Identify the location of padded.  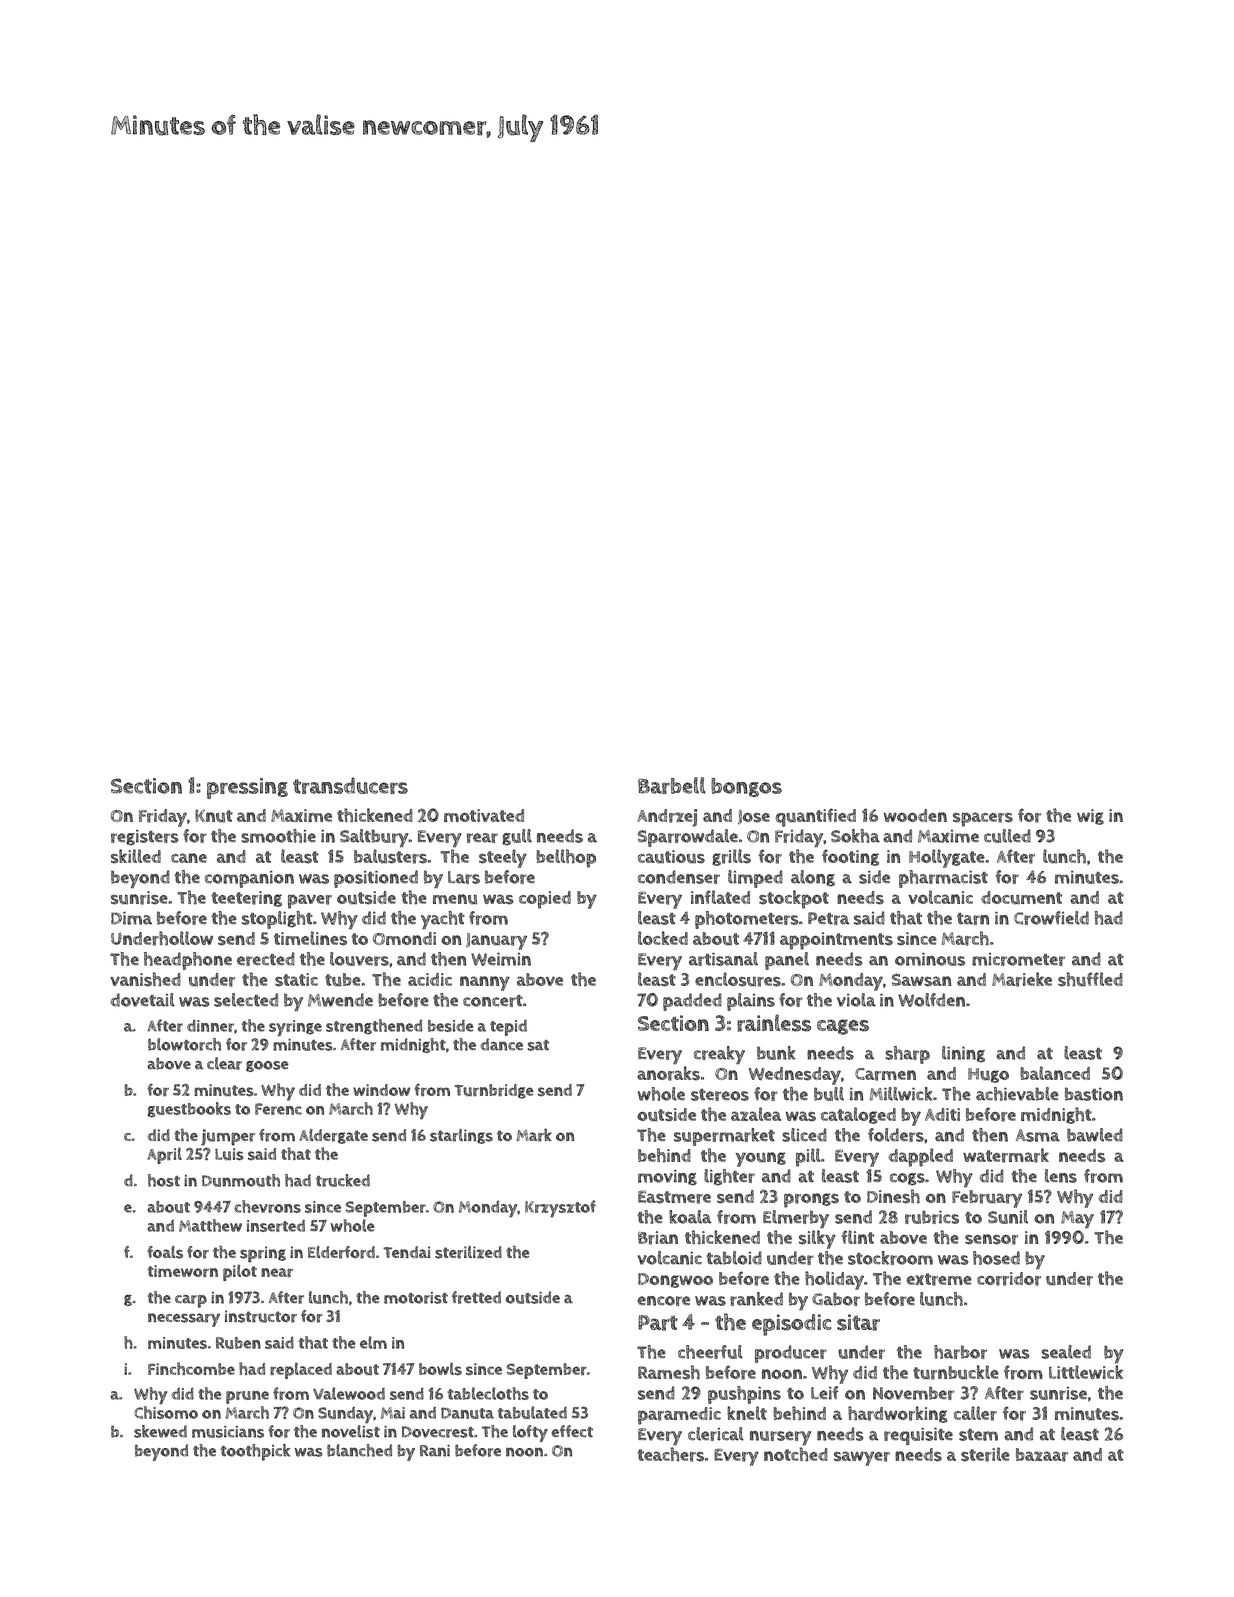
(692, 1002).
